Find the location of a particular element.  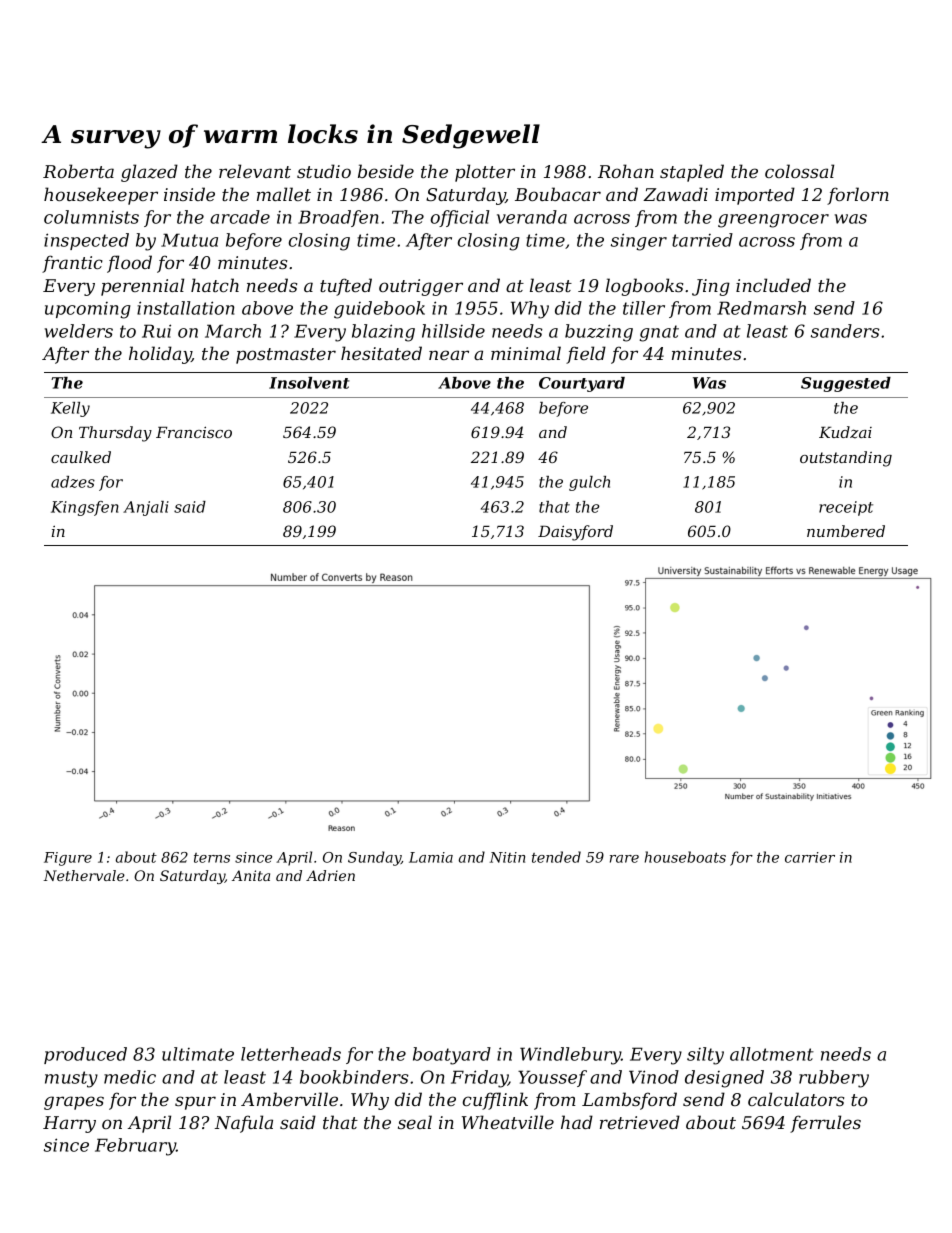

Broadfen is located at coordinates (338, 218).
